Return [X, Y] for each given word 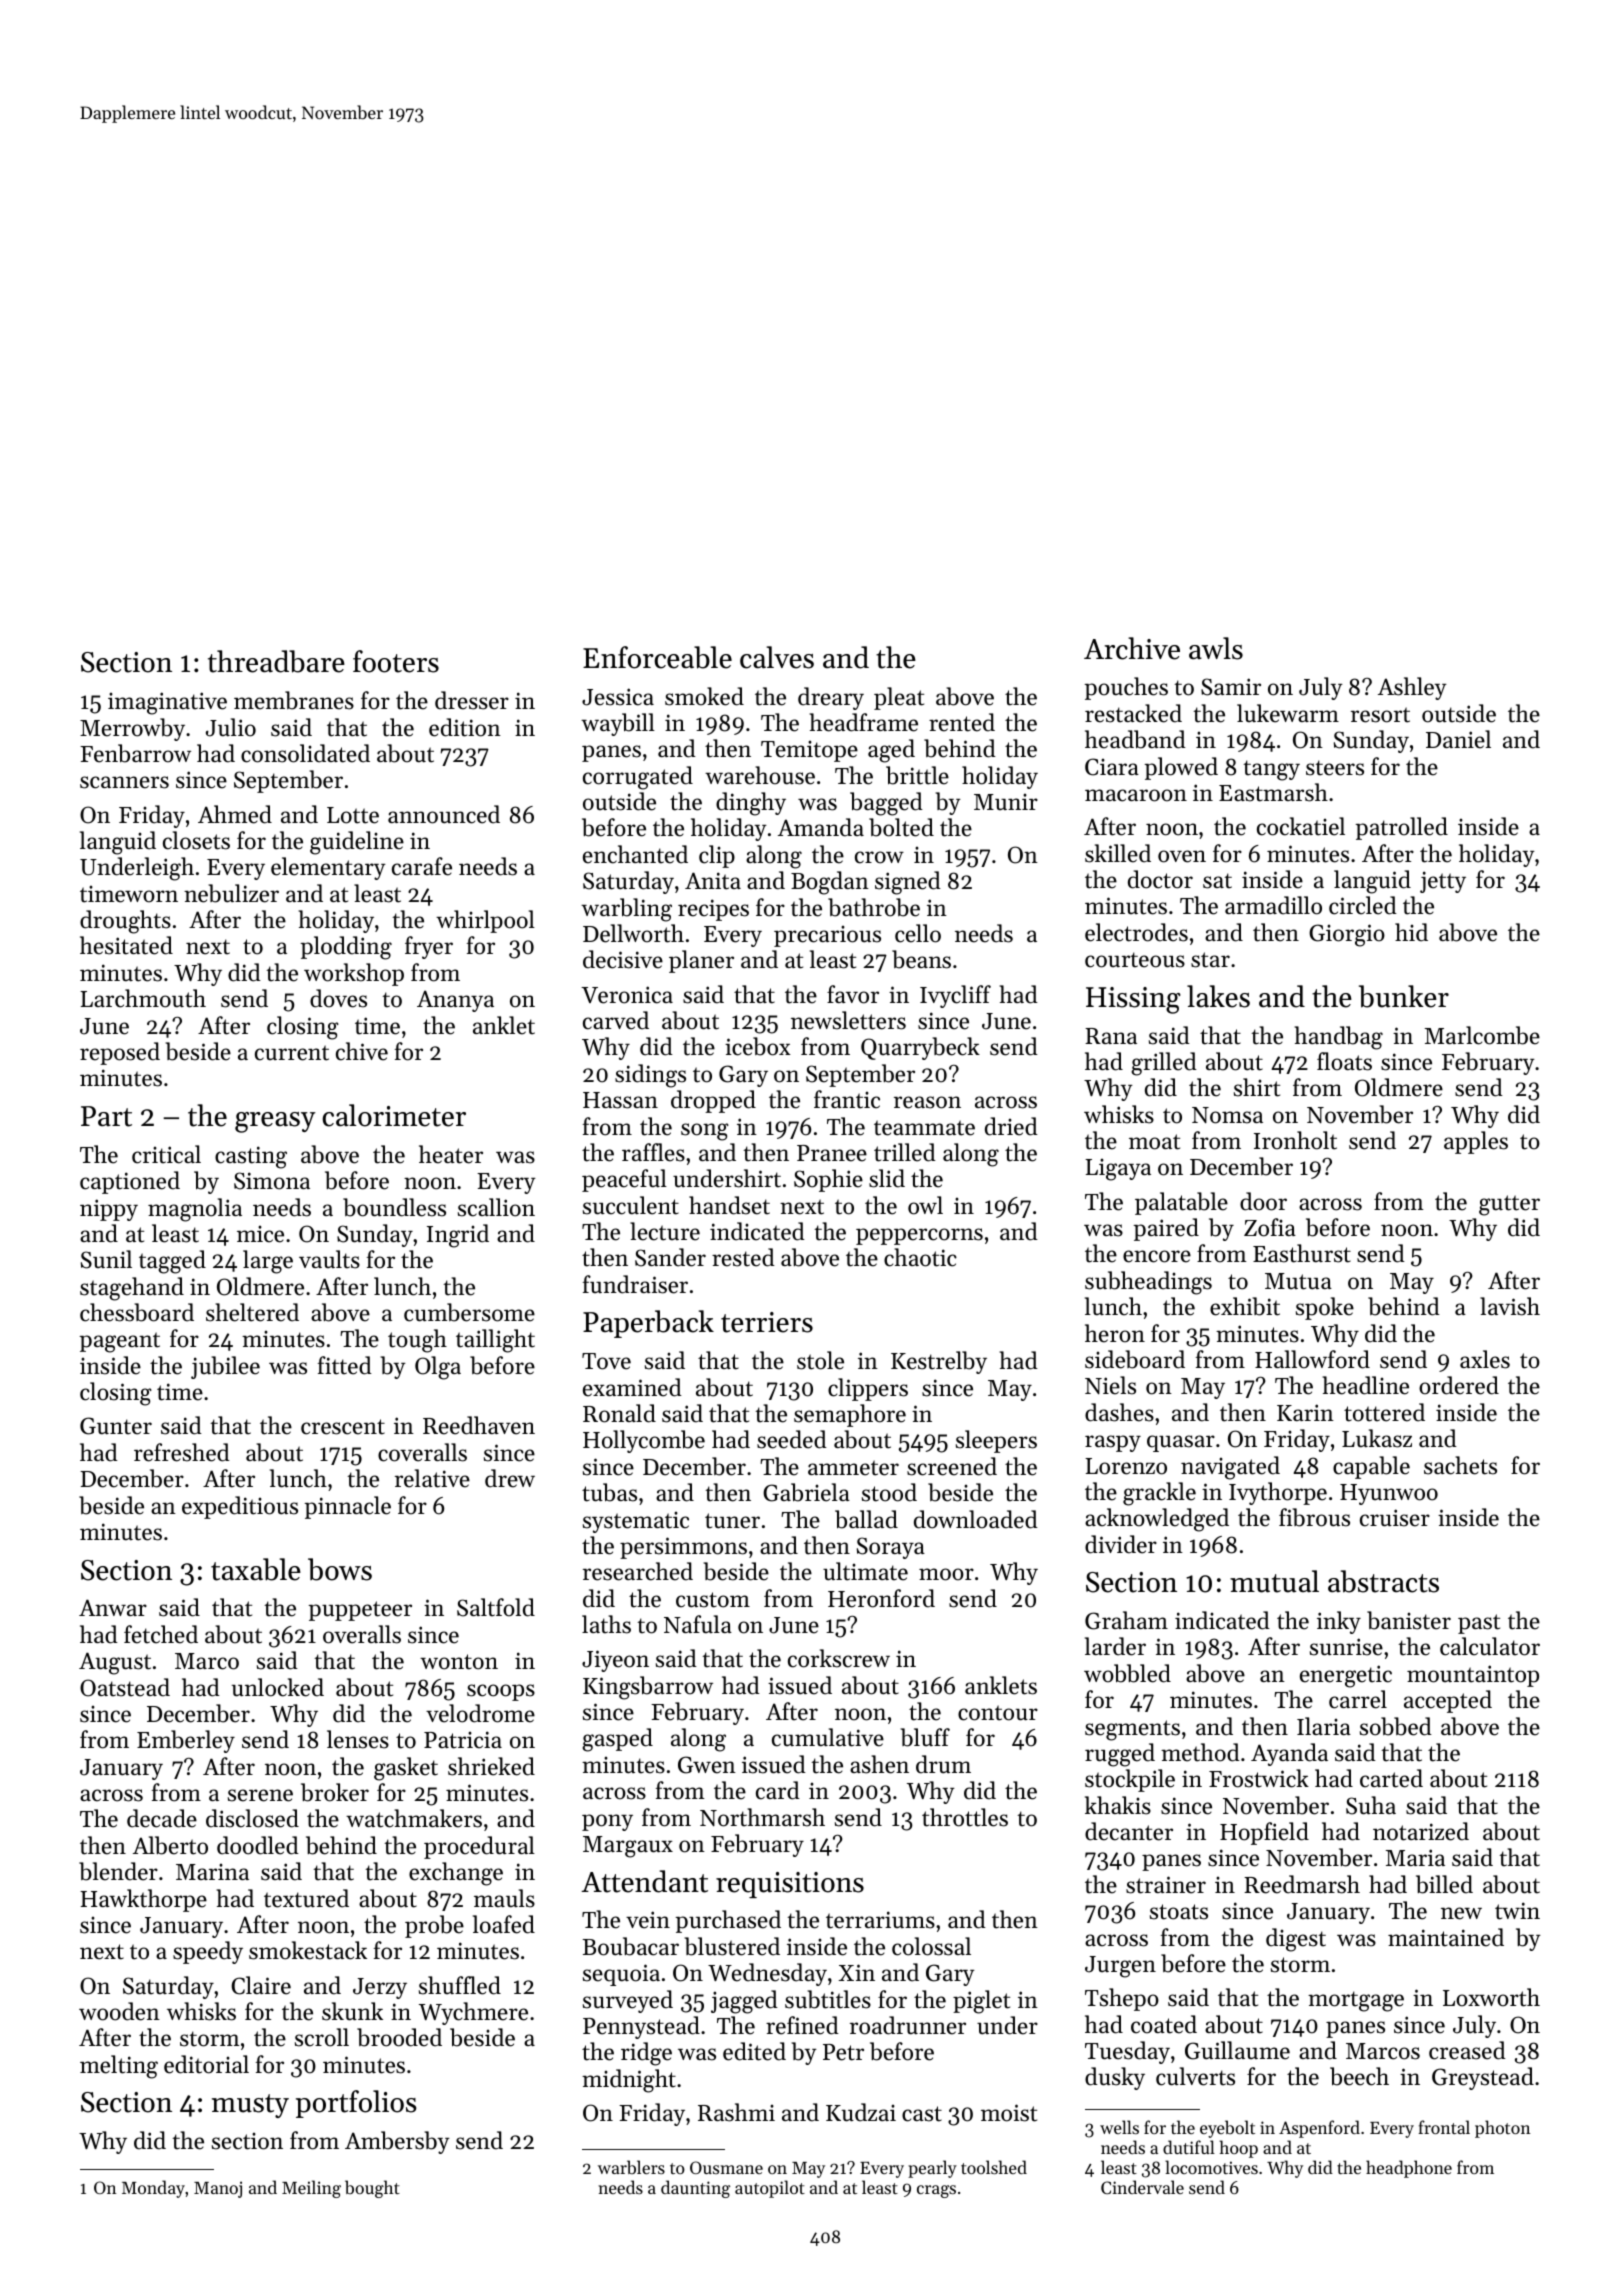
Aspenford [1319, 2129]
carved [616, 1020]
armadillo [1273, 905]
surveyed [628, 2001]
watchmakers [414, 1818]
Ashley [1412, 688]
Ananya [455, 1001]
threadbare [276, 661]
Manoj [218, 2189]
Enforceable [657, 657]
